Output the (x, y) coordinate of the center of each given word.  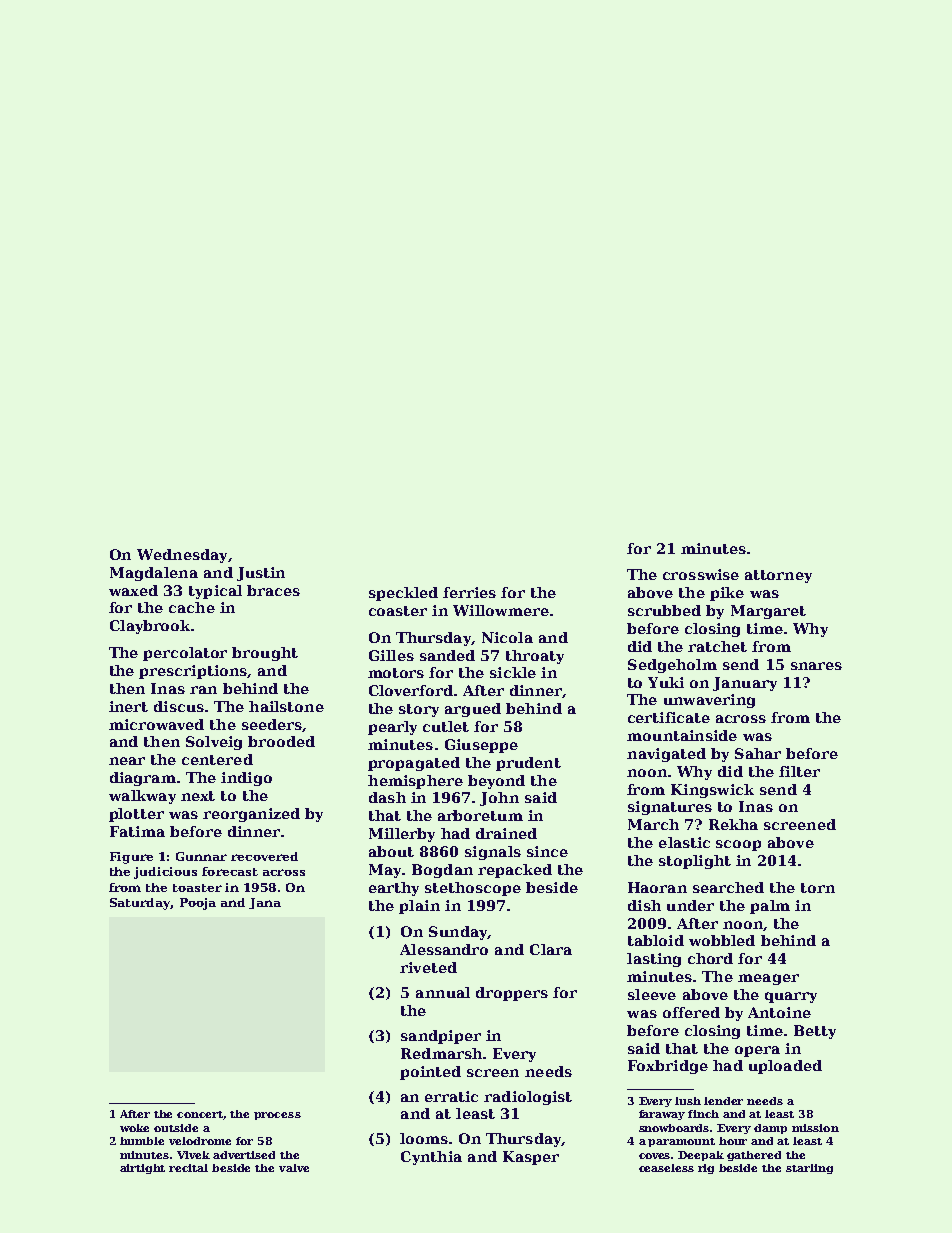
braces (273, 590)
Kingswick (712, 791)
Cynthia (431, 1158)
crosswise (701, 574)
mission (815, 1128)
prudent (528, 764)
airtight (142, 1169)
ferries (469, 592)
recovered (264, 856)
